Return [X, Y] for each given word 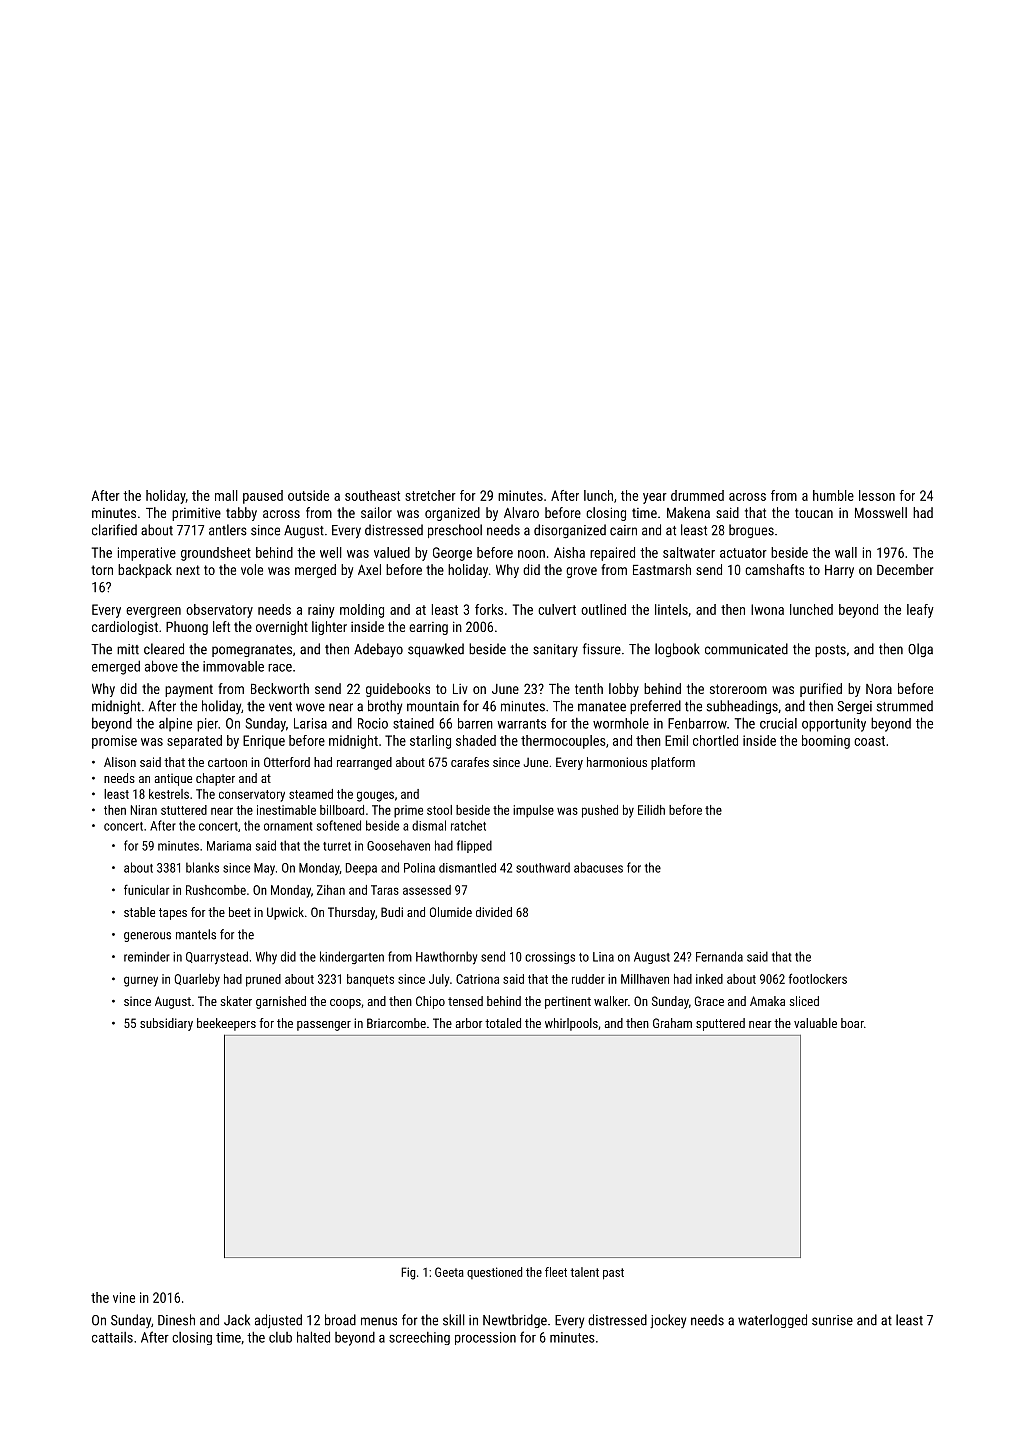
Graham [672, 1023]
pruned [263, 980]
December [905, 569]
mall [226, 495]
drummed [697, 495]
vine [124, 1297]
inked [709, 979]
